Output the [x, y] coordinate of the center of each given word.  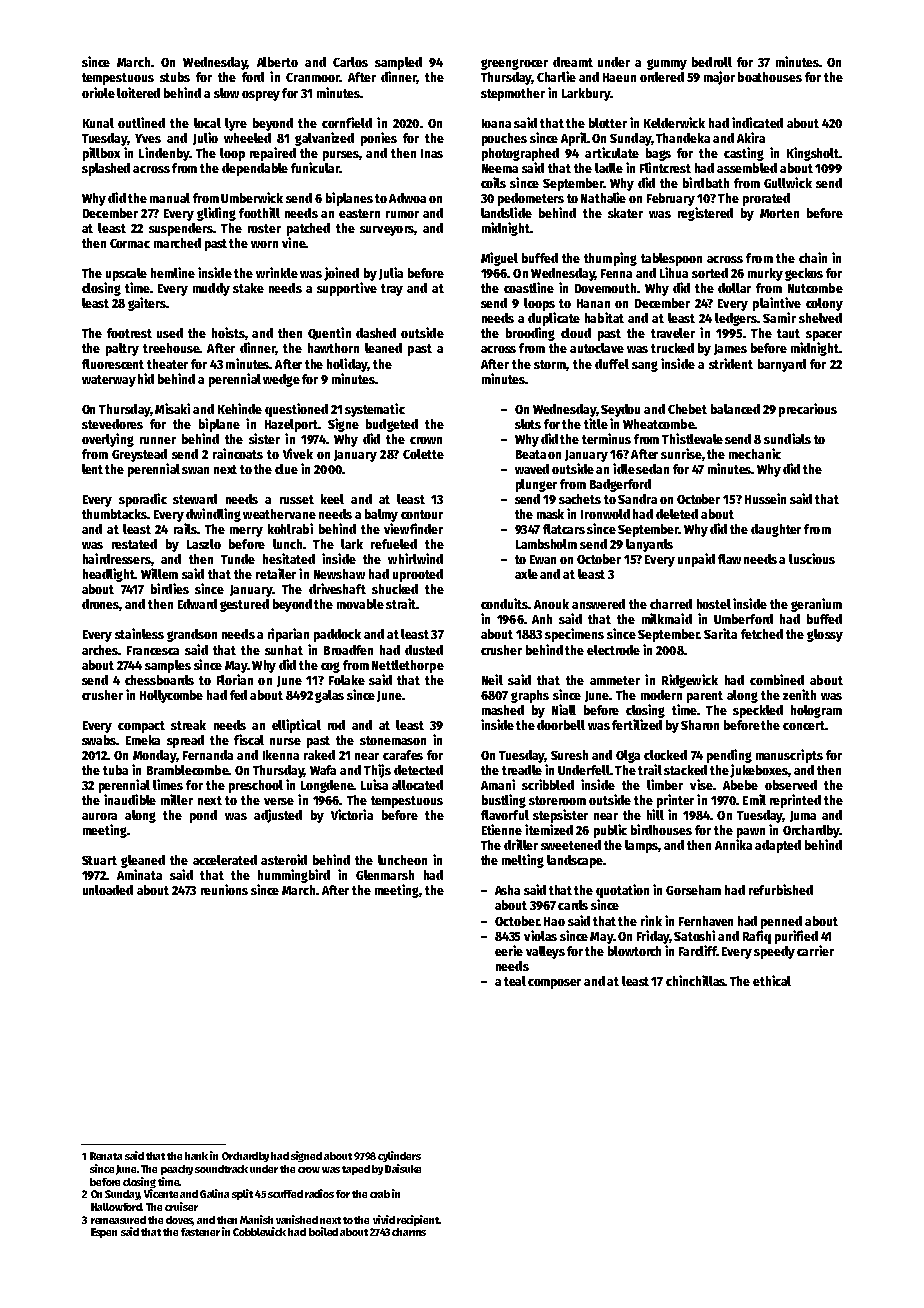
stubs [175, 77]
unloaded [108, 890]
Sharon [700, 725]
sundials [787, 438]
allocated [417, 785]
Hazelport [291, 425]
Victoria [352, 814]
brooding [530, 334]
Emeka [143, 740]
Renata [106, 1156]
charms [409, 1232]
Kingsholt [813, 154]
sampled [398, 63]
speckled [758, 711]
